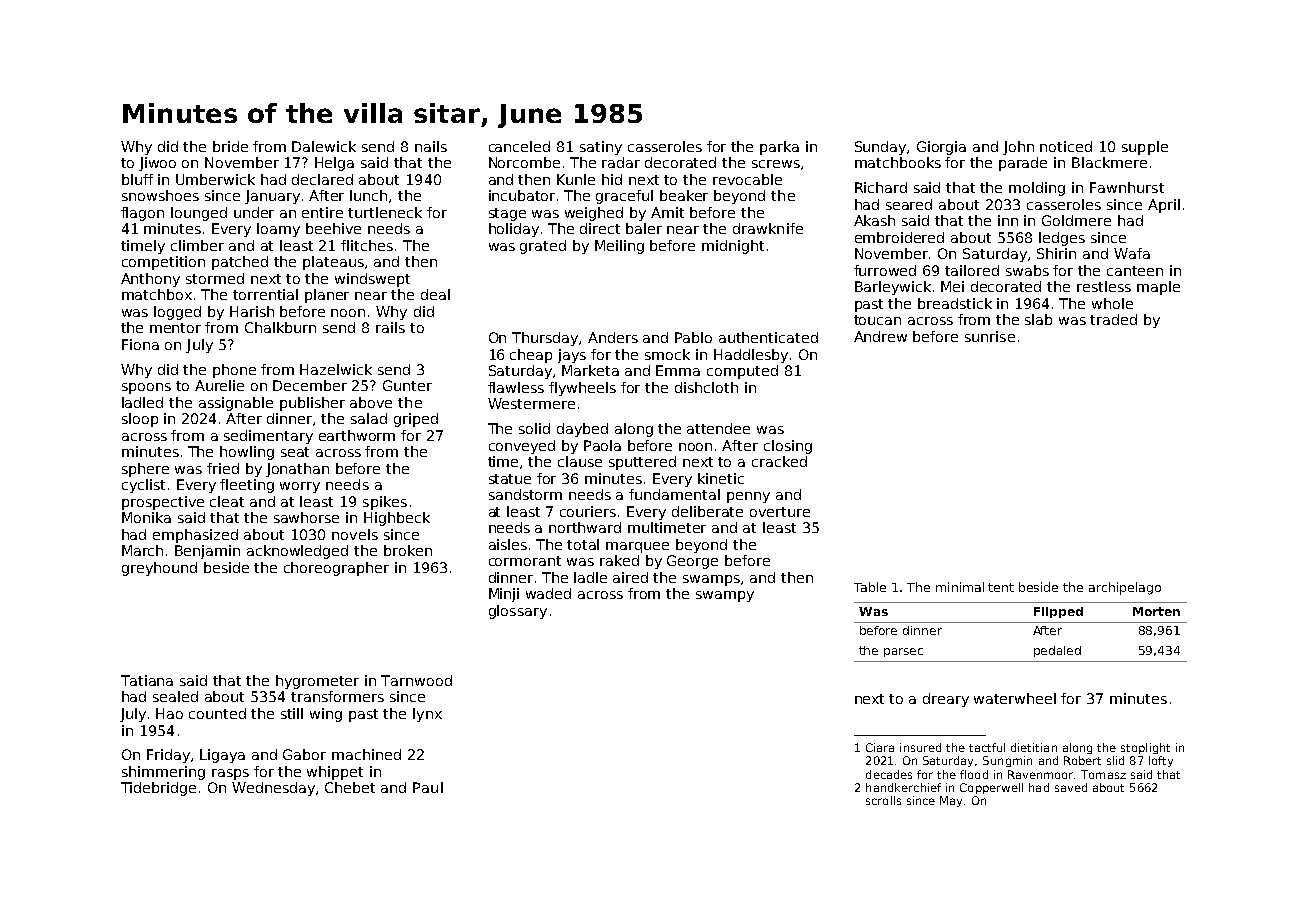 The image size is (1308, 924). What do you see at coordinates (518, 612) in the screenshot?
I see `glossary` at bounding box center [518, 612].
